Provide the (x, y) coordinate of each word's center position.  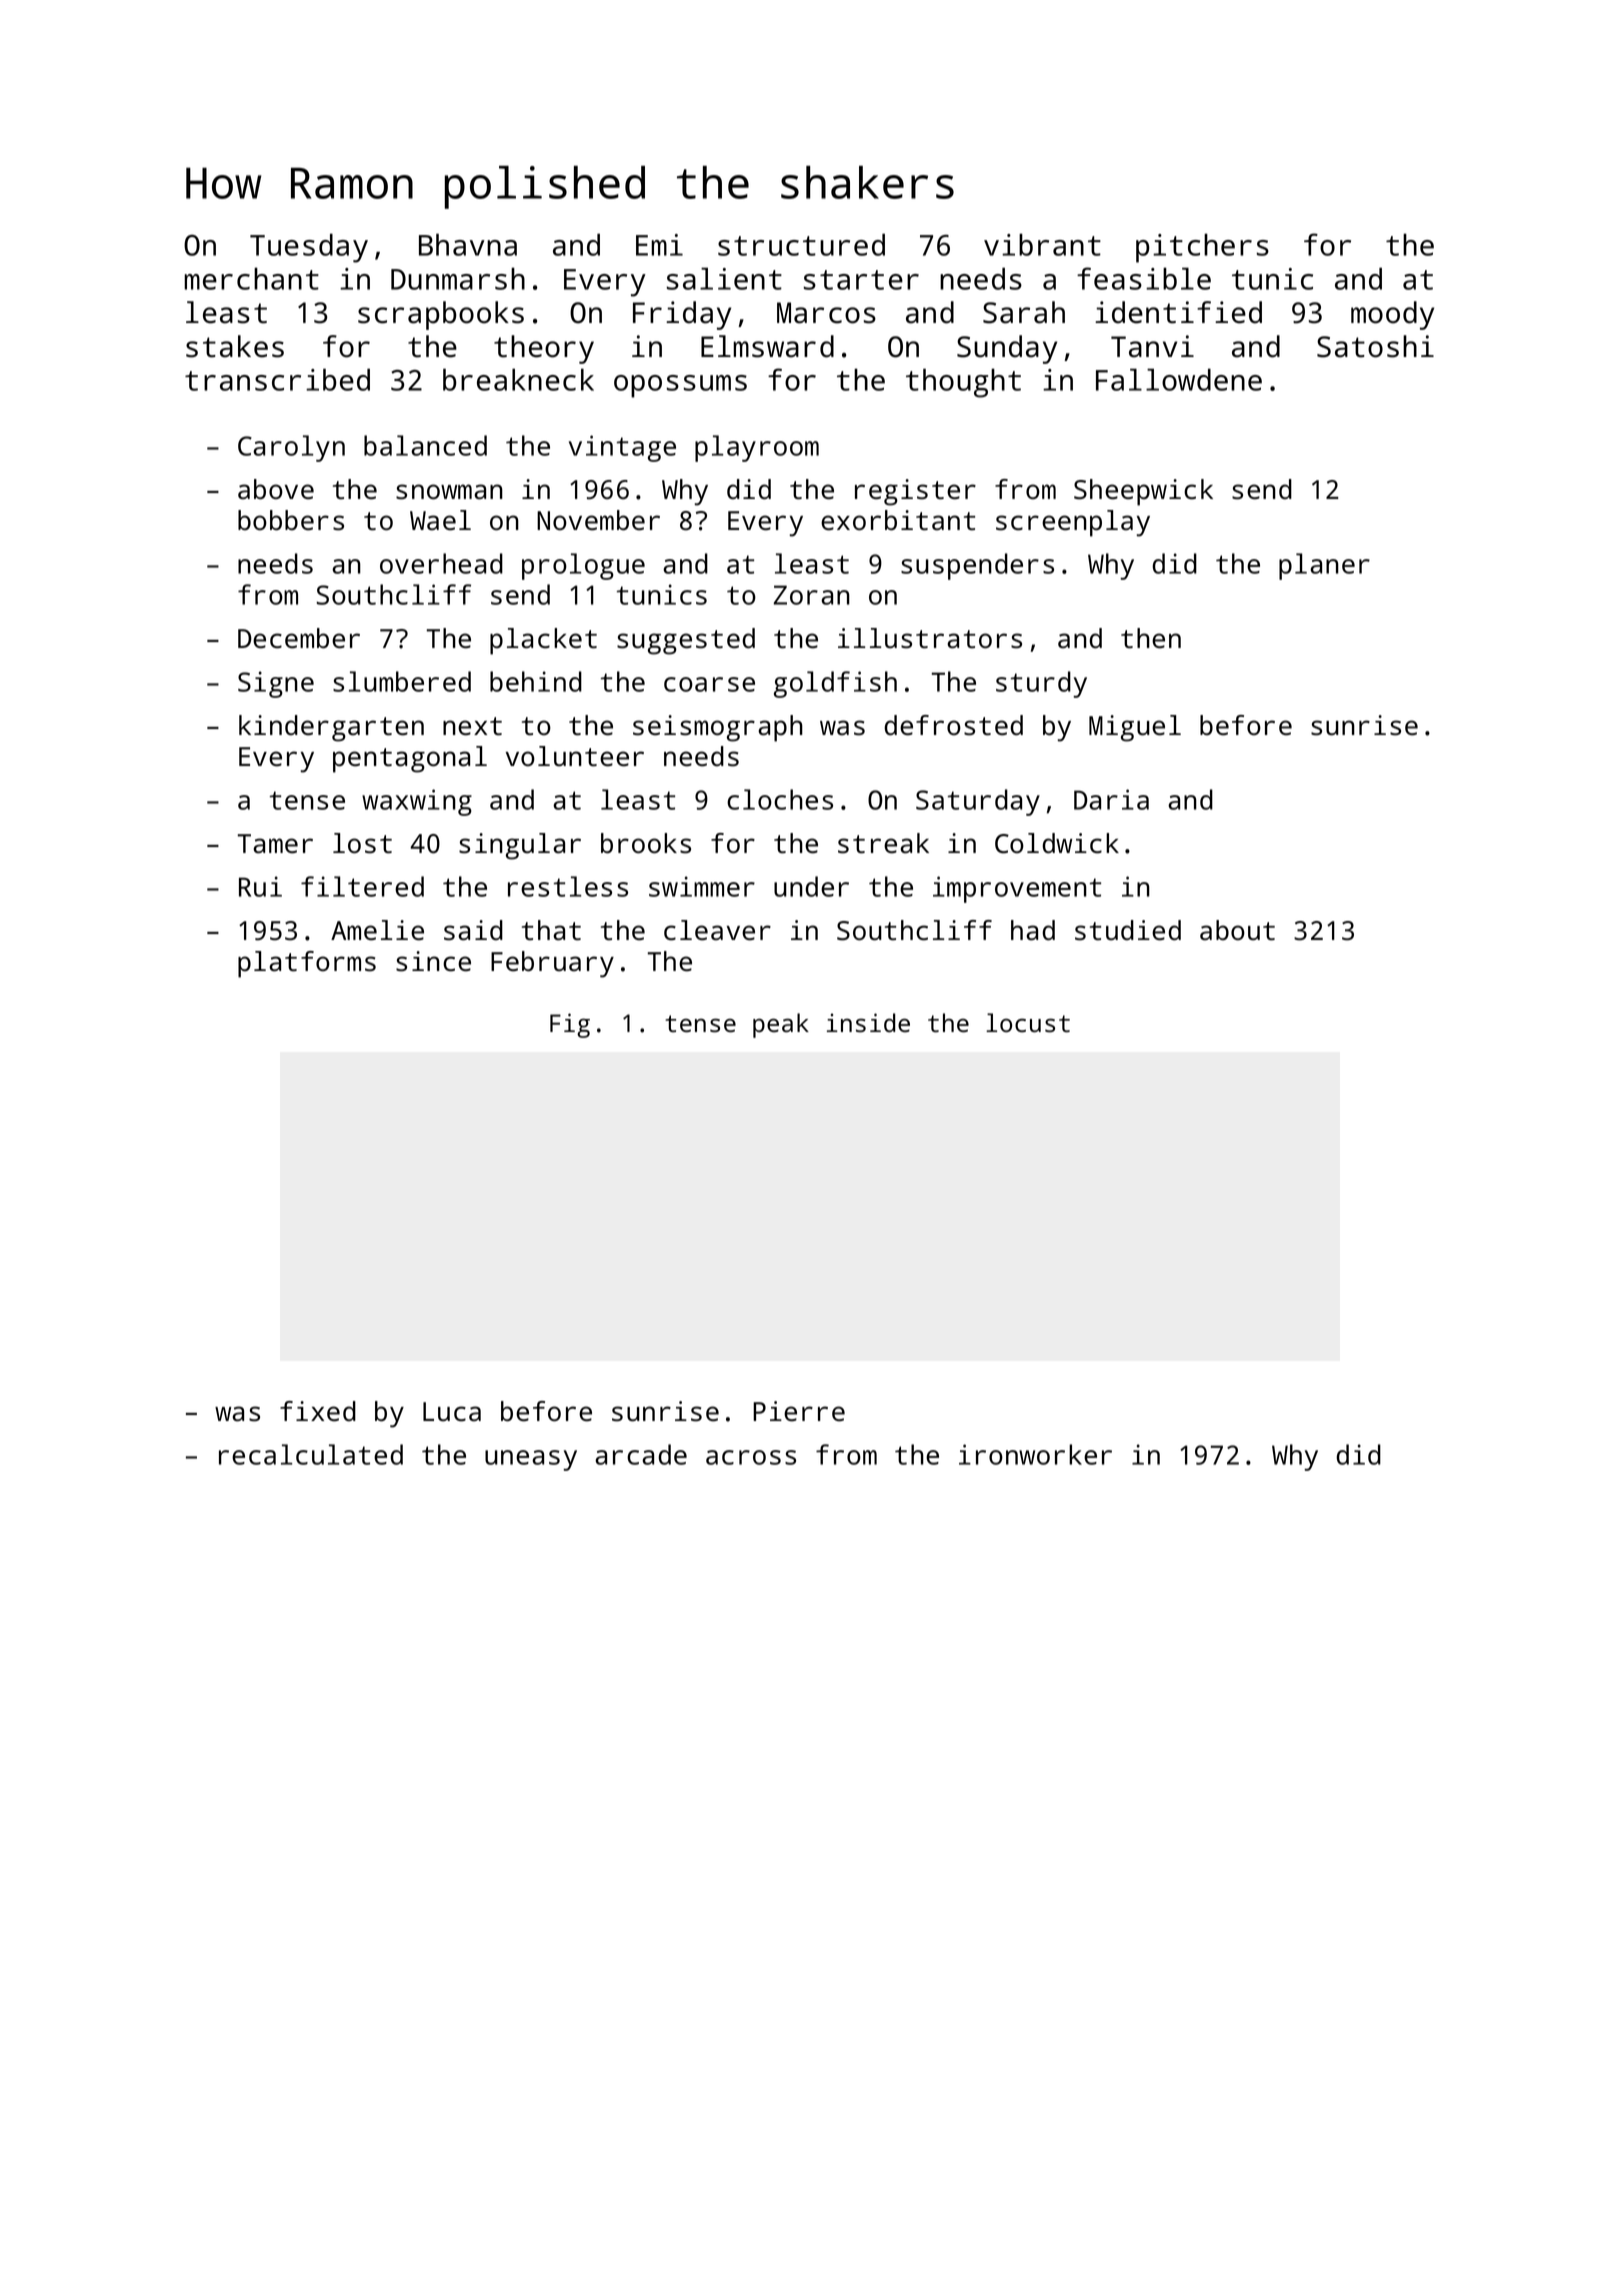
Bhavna (468, 244)
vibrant (1042, 244)
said (473, 930)
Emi (659, 245)
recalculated (311, 1454)
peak (781, 1025)
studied (1128, 930)
